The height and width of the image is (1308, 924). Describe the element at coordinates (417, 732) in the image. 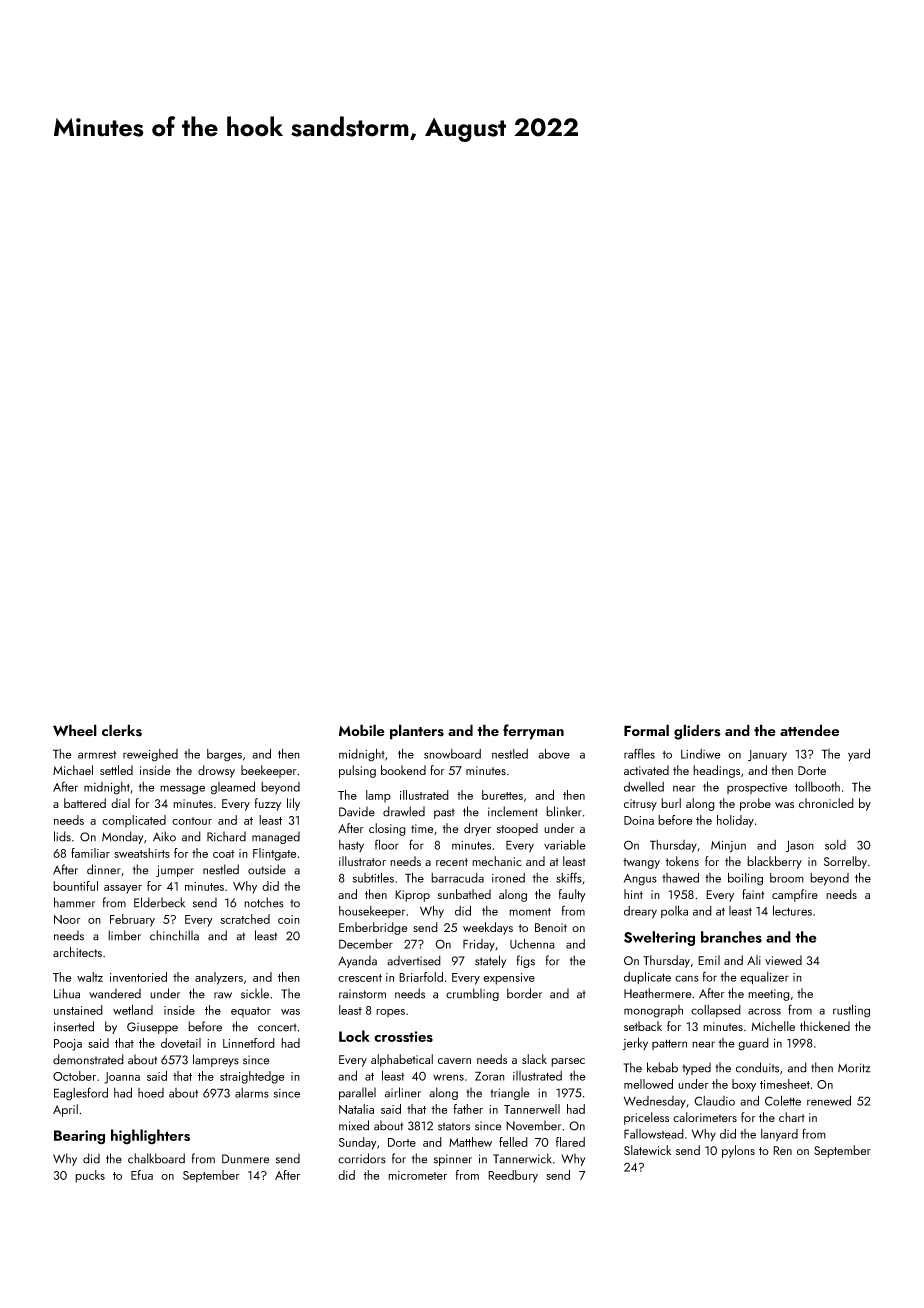

I see `planters` at that location.
